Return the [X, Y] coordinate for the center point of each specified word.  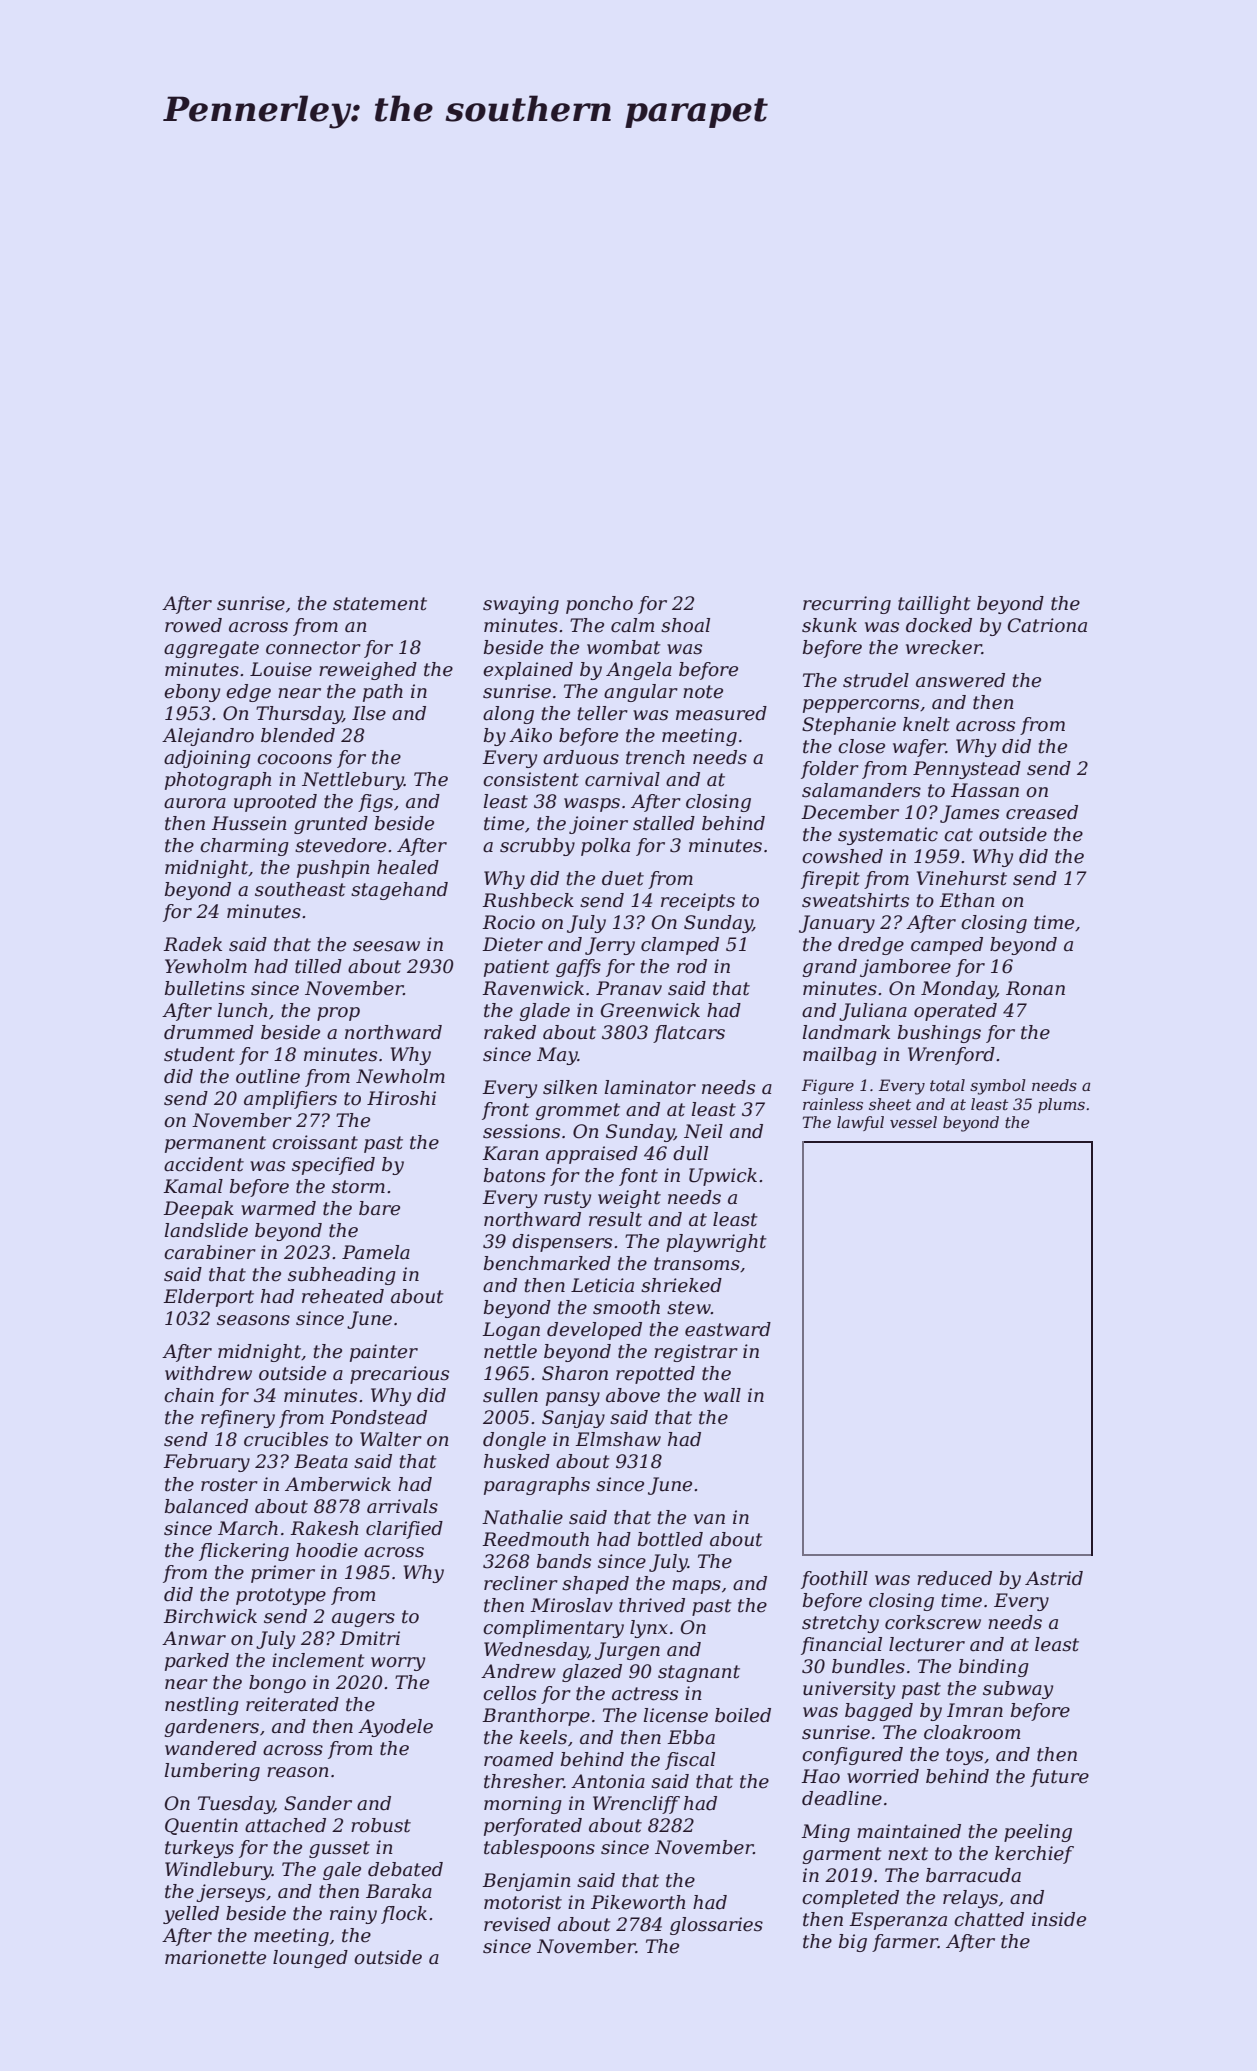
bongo [277, 1684]
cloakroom [972, 1732]
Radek [192, 944]
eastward [728, 1329]
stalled [664, 823]
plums [1061, 1105]
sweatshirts [855, 900]
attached [285, 1825]
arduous [581, 757]
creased [1042, 812]
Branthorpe [536, 1717]
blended [298, 735]
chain [189, 1395]
